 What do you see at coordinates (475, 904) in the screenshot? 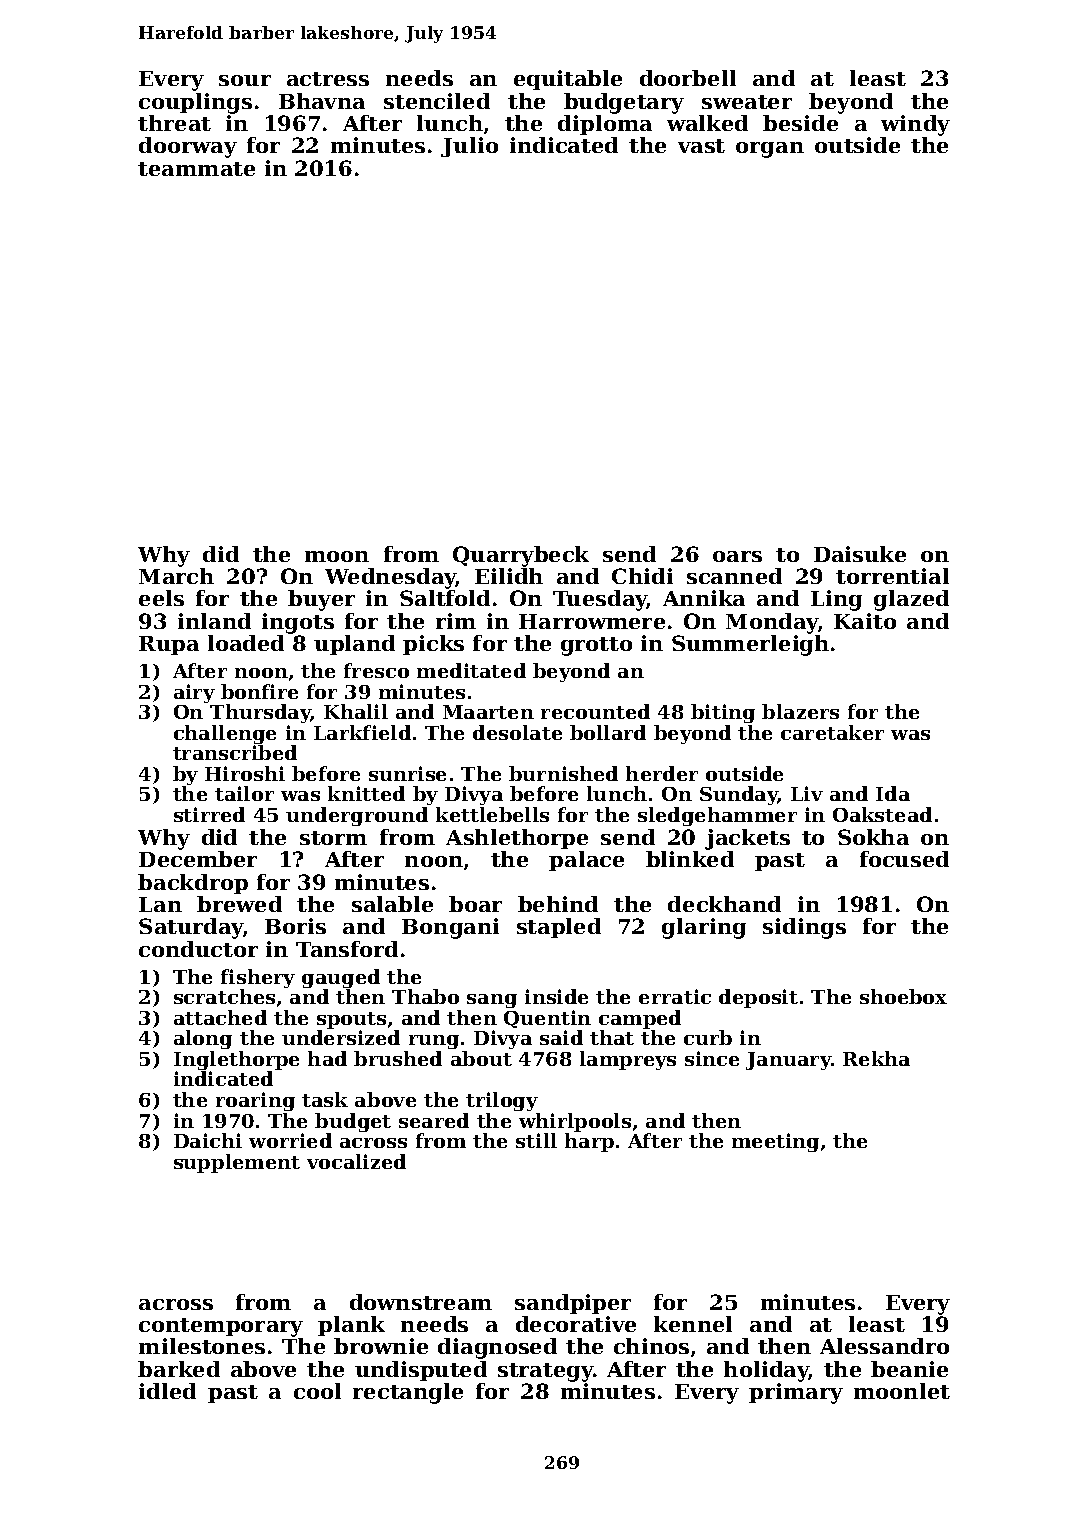
I see `boar` at bounding box center [475, 904].
